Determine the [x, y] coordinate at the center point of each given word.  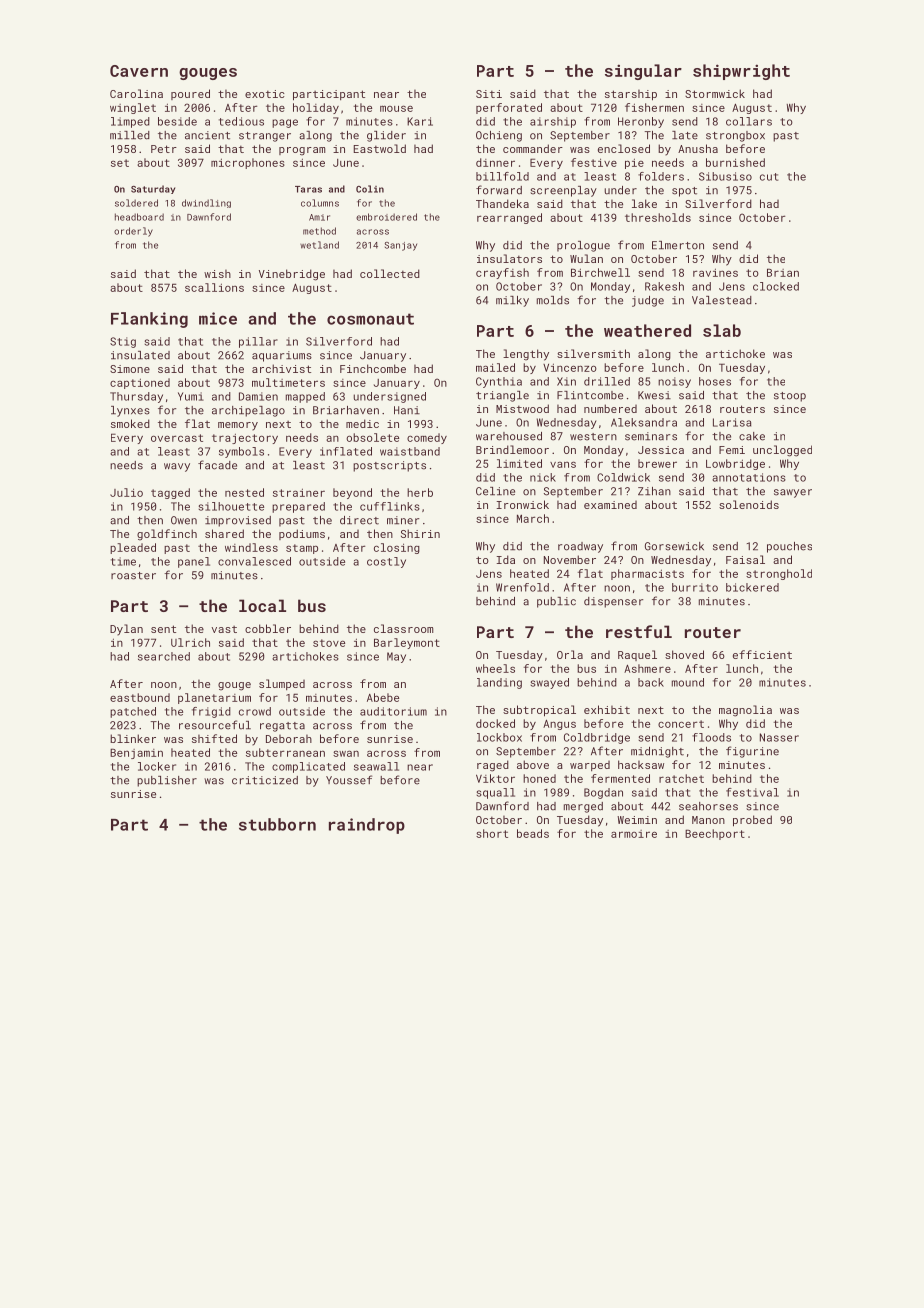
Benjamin [136, 753]
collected [390, 273]
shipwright [741, 72]
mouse [396, 108]
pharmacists [647, 574]
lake [644, 203]
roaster [133, 576]
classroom [403, 628]
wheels [495, 668]
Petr [164, 149]
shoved [684, 654]
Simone [130, 369]
